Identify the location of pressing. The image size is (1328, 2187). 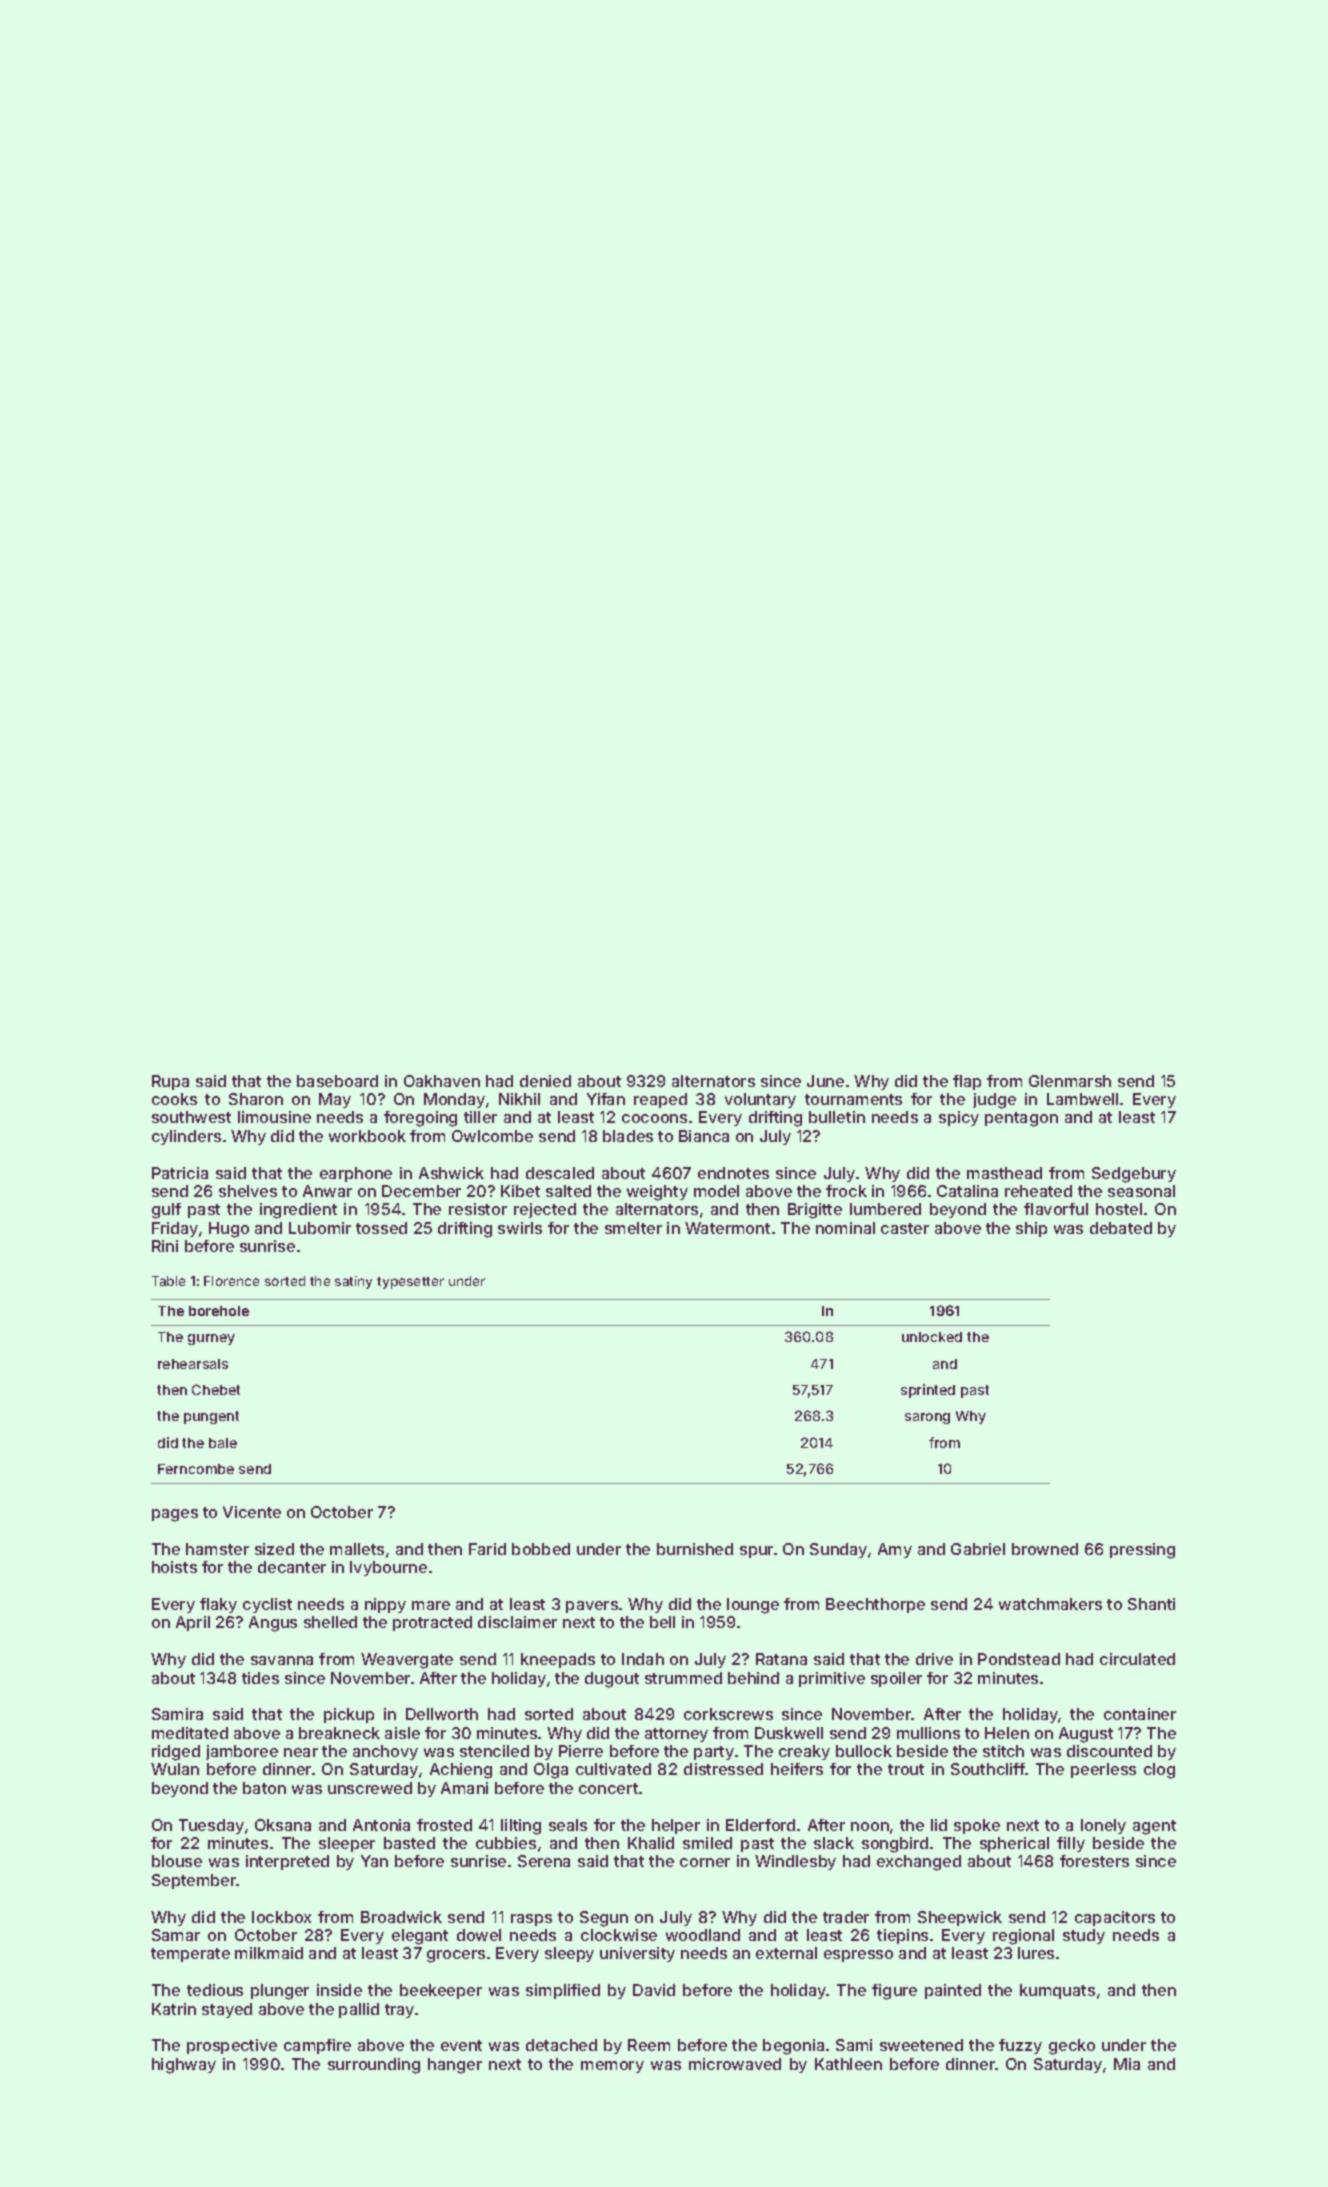
(1142, 1551).
